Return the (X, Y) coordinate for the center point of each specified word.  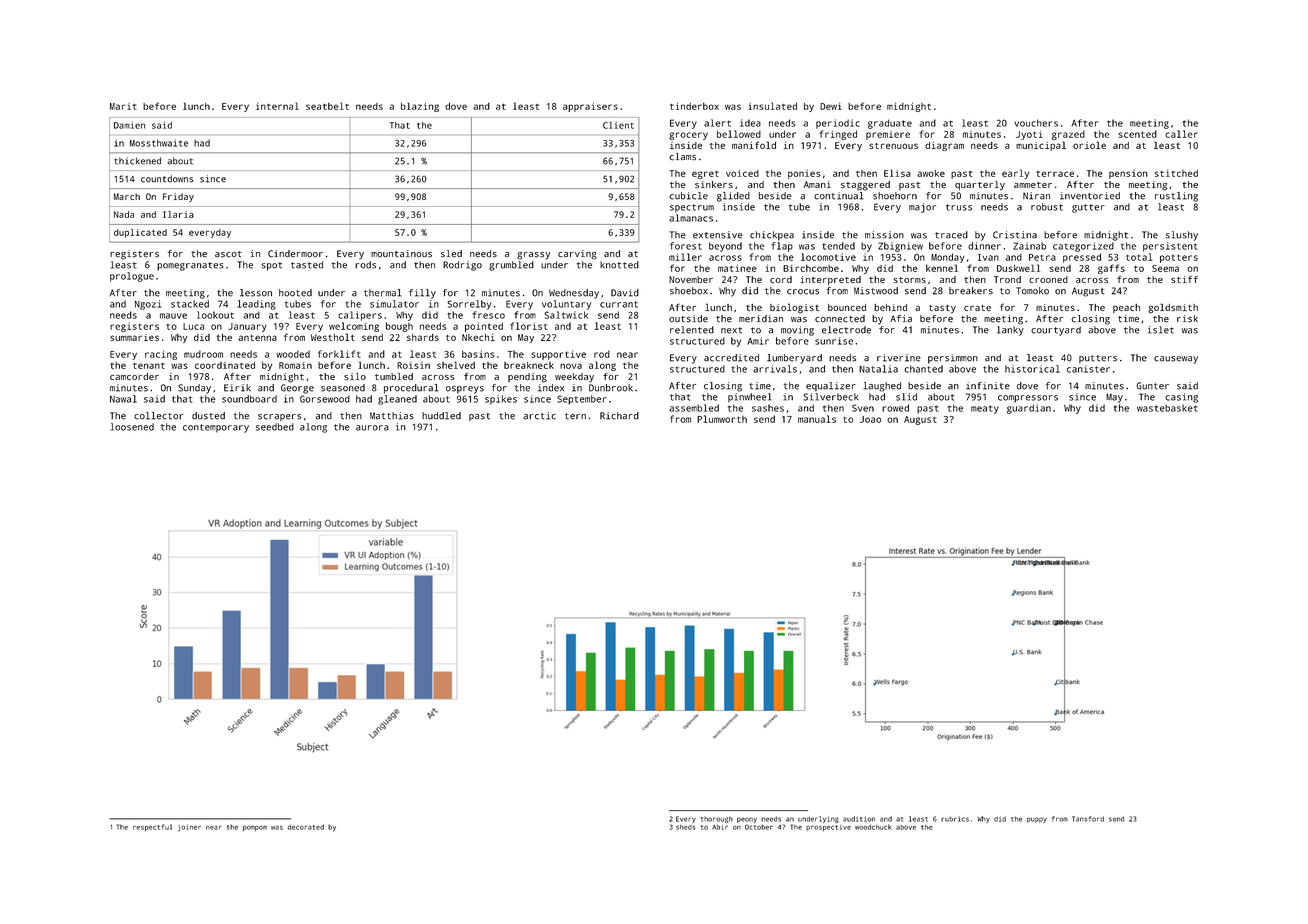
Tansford (1088, 819)
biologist (794, 308)
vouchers (1036, 123)
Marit (123, 106)
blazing (420, 107)
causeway (1176, 360)
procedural (411, 389)
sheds (686, 827)
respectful (152, 827)
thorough (717, 819)
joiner (189, 828)
